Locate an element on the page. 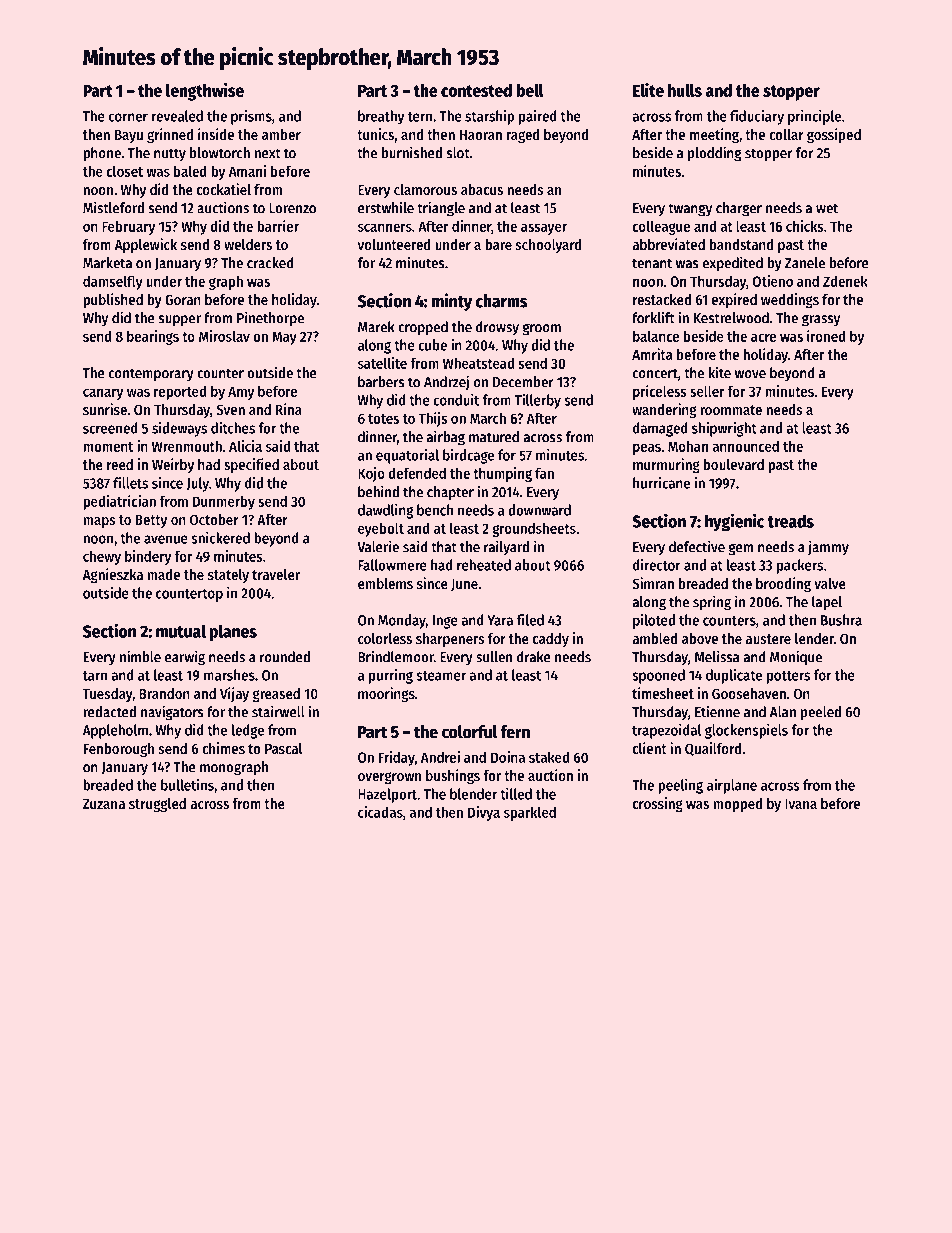  spring is located at coordinates (712, 603).
